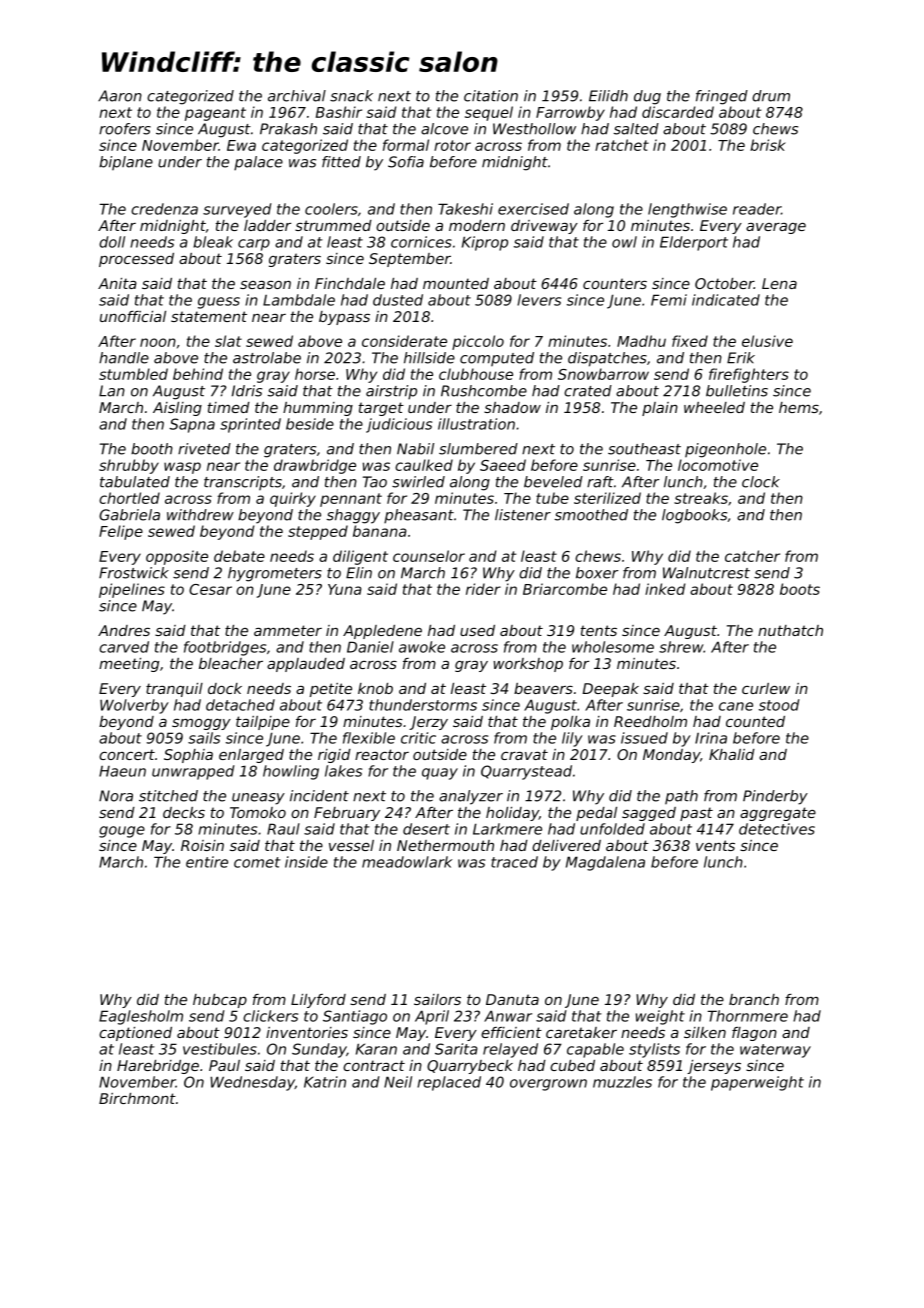  What do you see at coordinates (491, 96) in the screenshot?
I see `citation` at bounding box center [491, 96].
